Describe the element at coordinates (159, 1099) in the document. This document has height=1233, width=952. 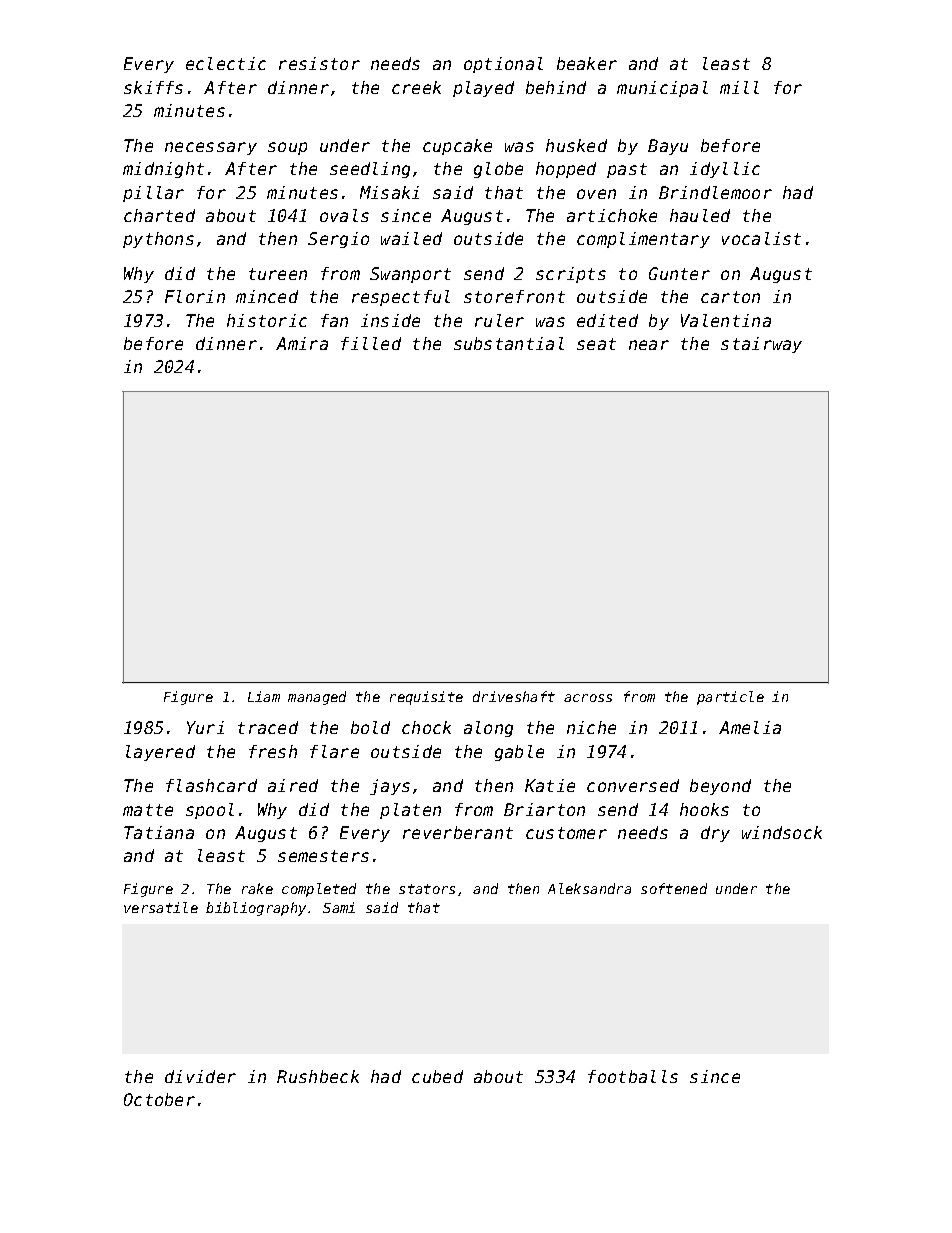
I see `October` at that location.
